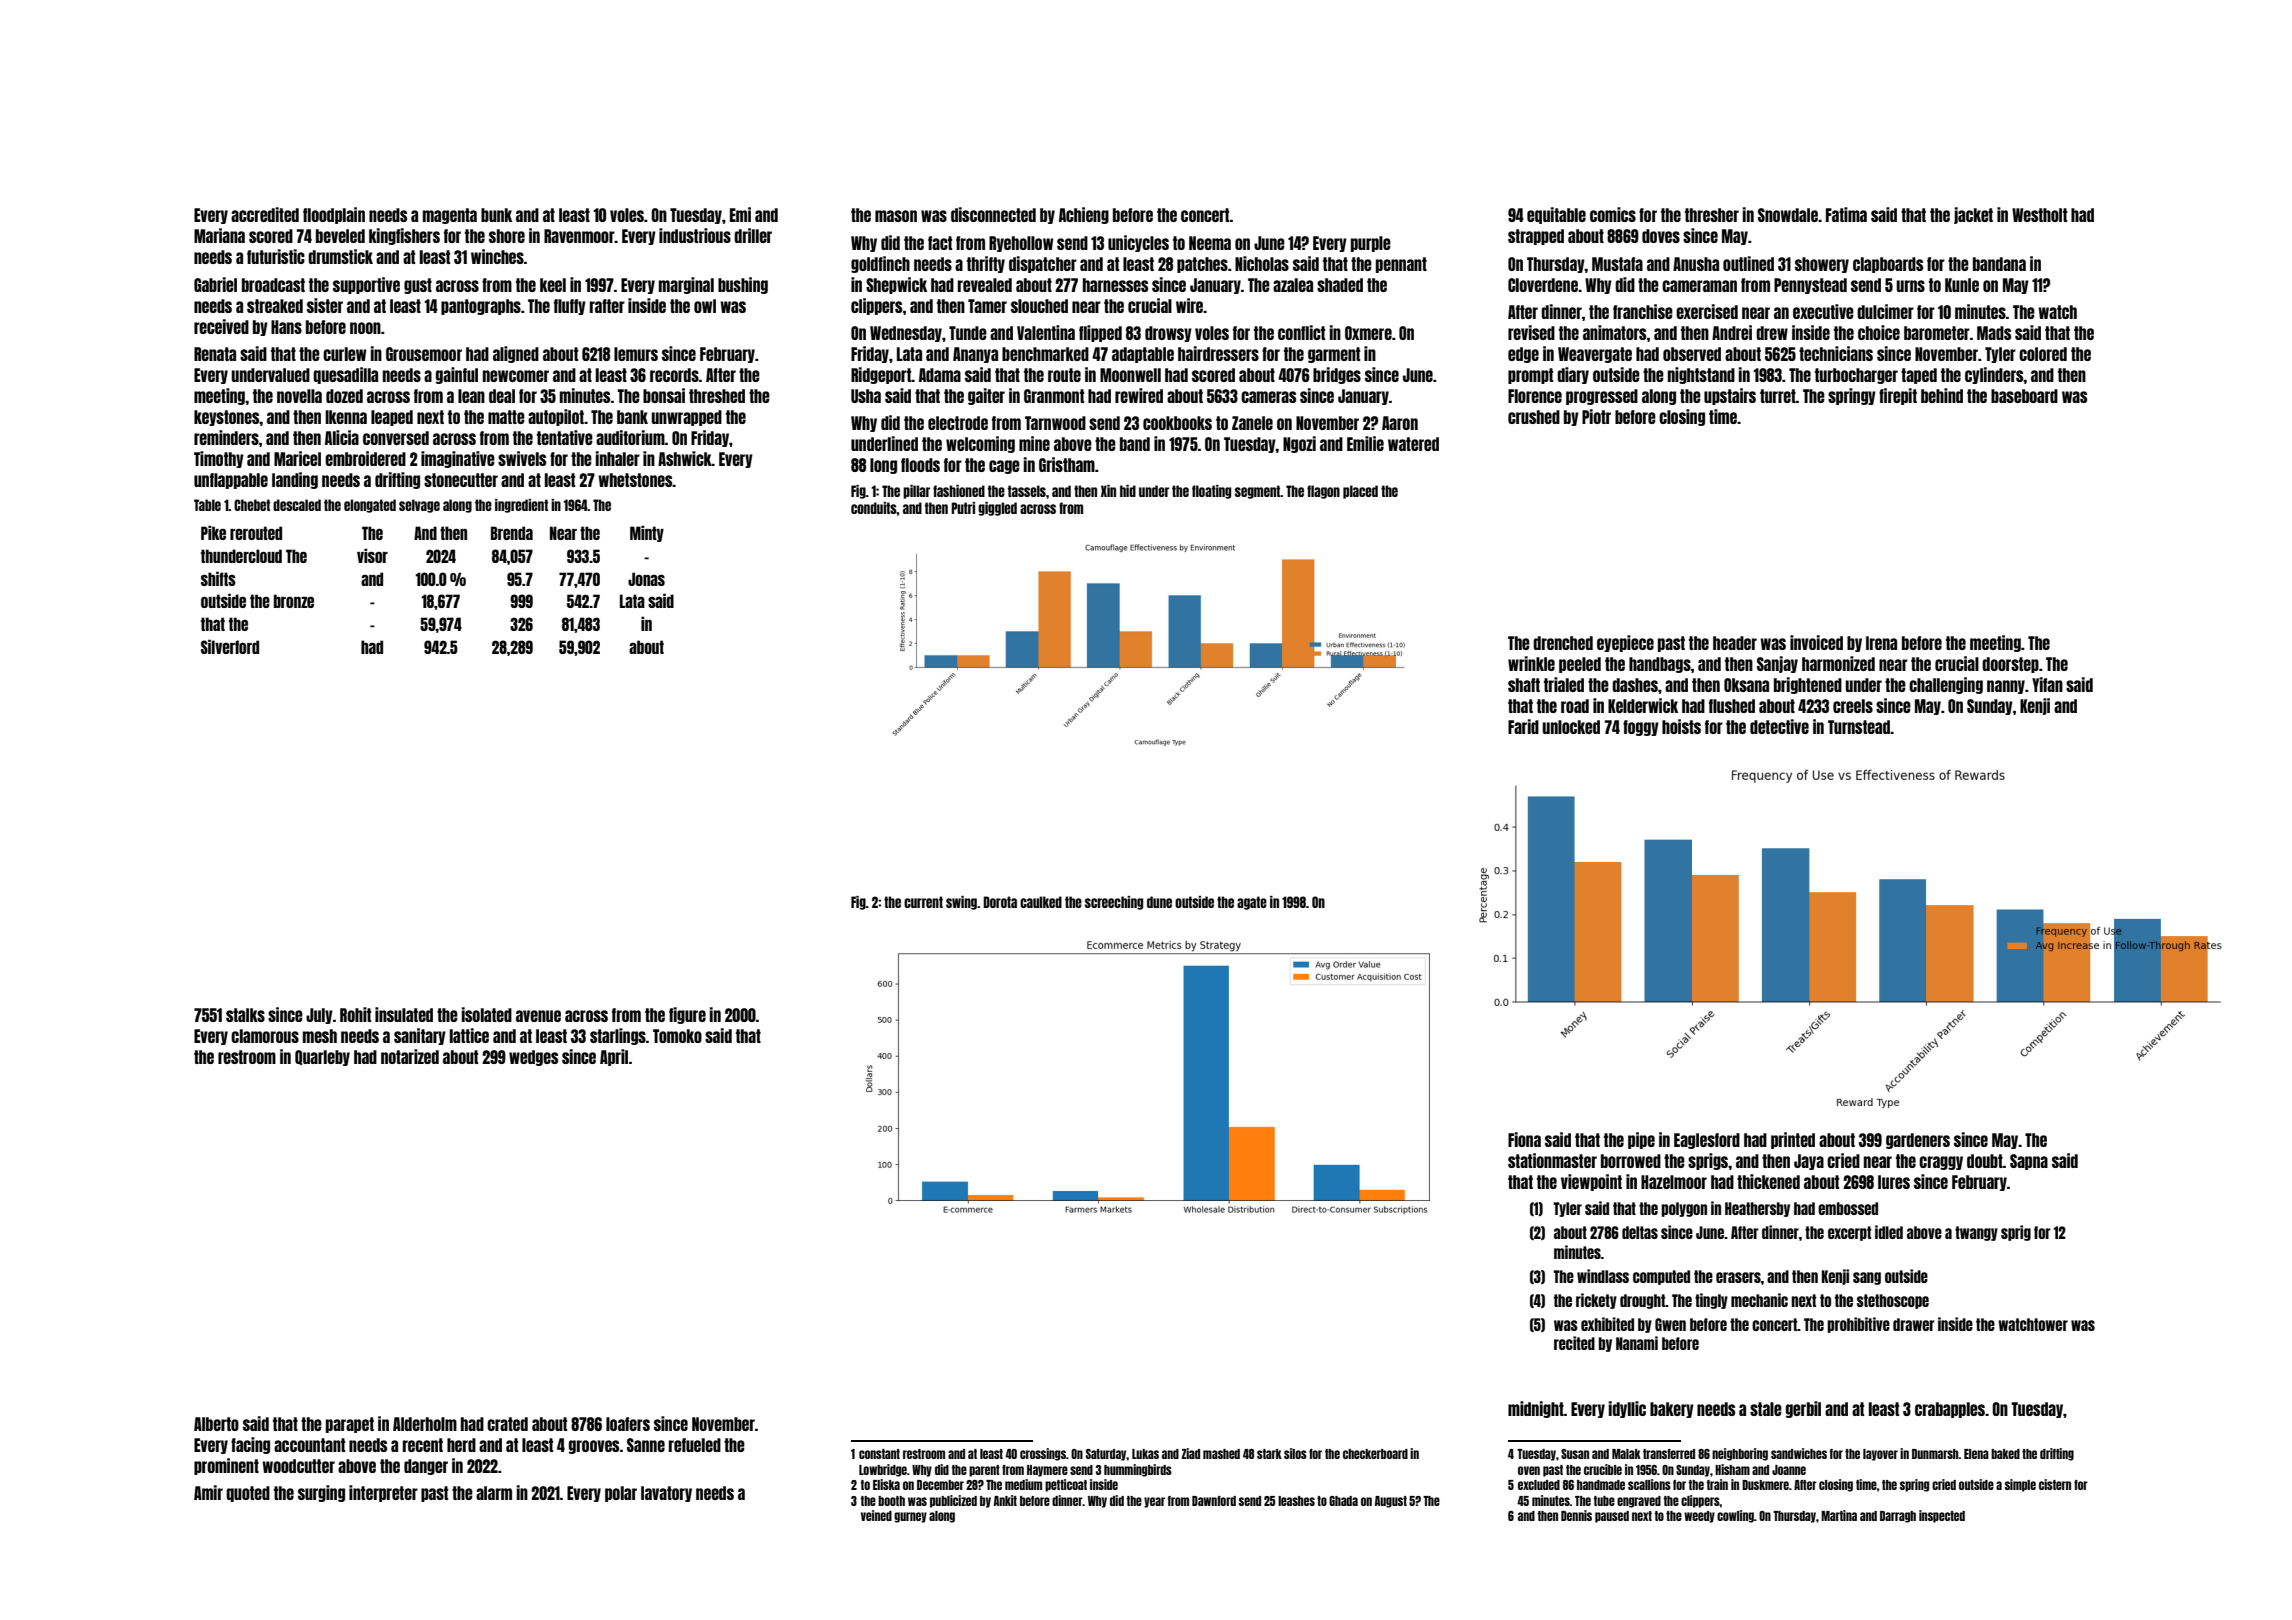 The image size is (2292, 1620). What do you see at coordinates (1613, 214) in the screenshot?
I see `comics` at bounding box center [1613, 214].
